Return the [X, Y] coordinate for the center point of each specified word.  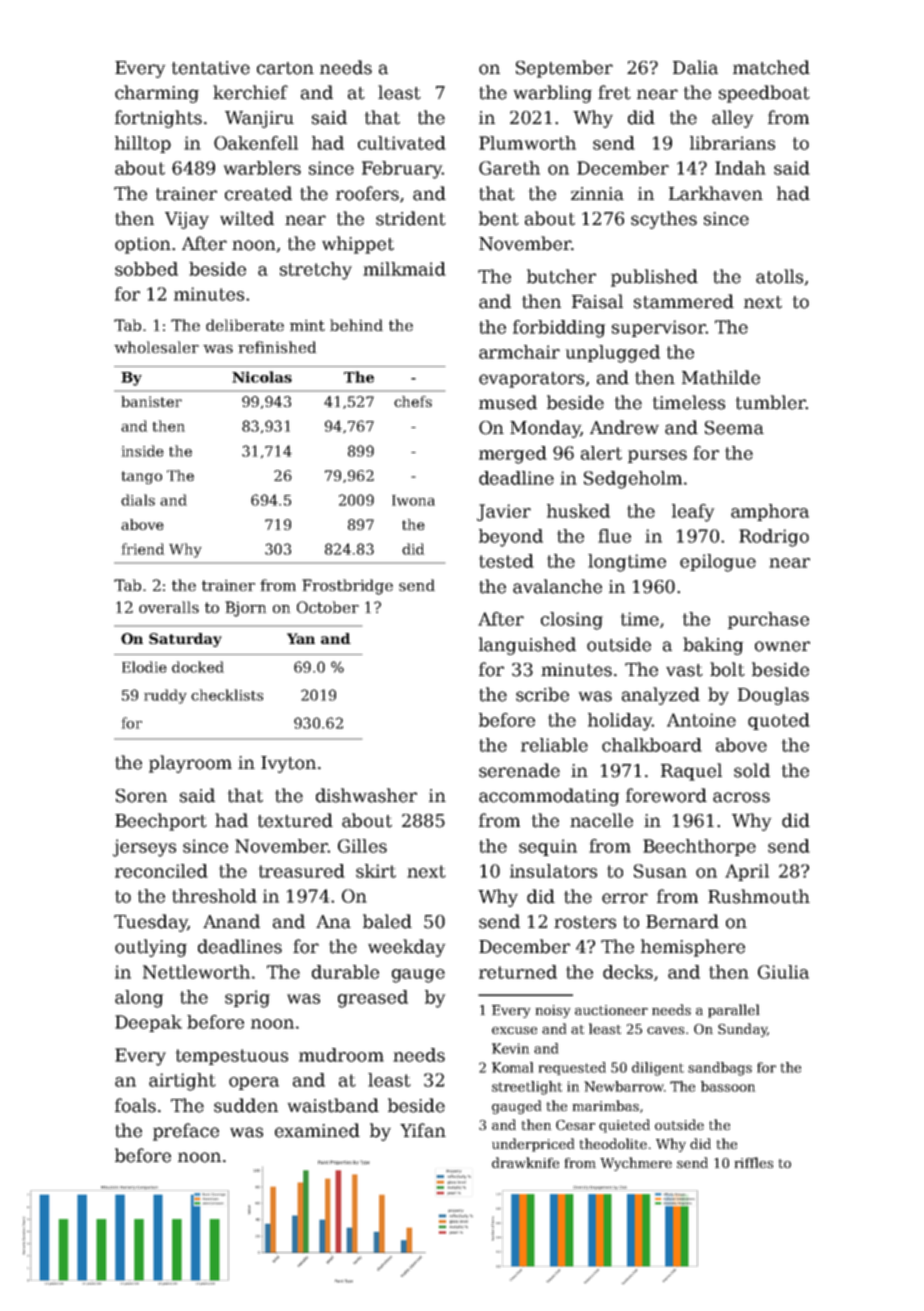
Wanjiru [259, 119]
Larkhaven [716, 193]
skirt [376, 871]
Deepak [148, 1023]
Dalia [695, 67]
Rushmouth [759, 896]
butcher [561, 276]
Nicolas [262, 377]
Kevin [510, 1048]
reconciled [161, 871]
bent [499, 218]
